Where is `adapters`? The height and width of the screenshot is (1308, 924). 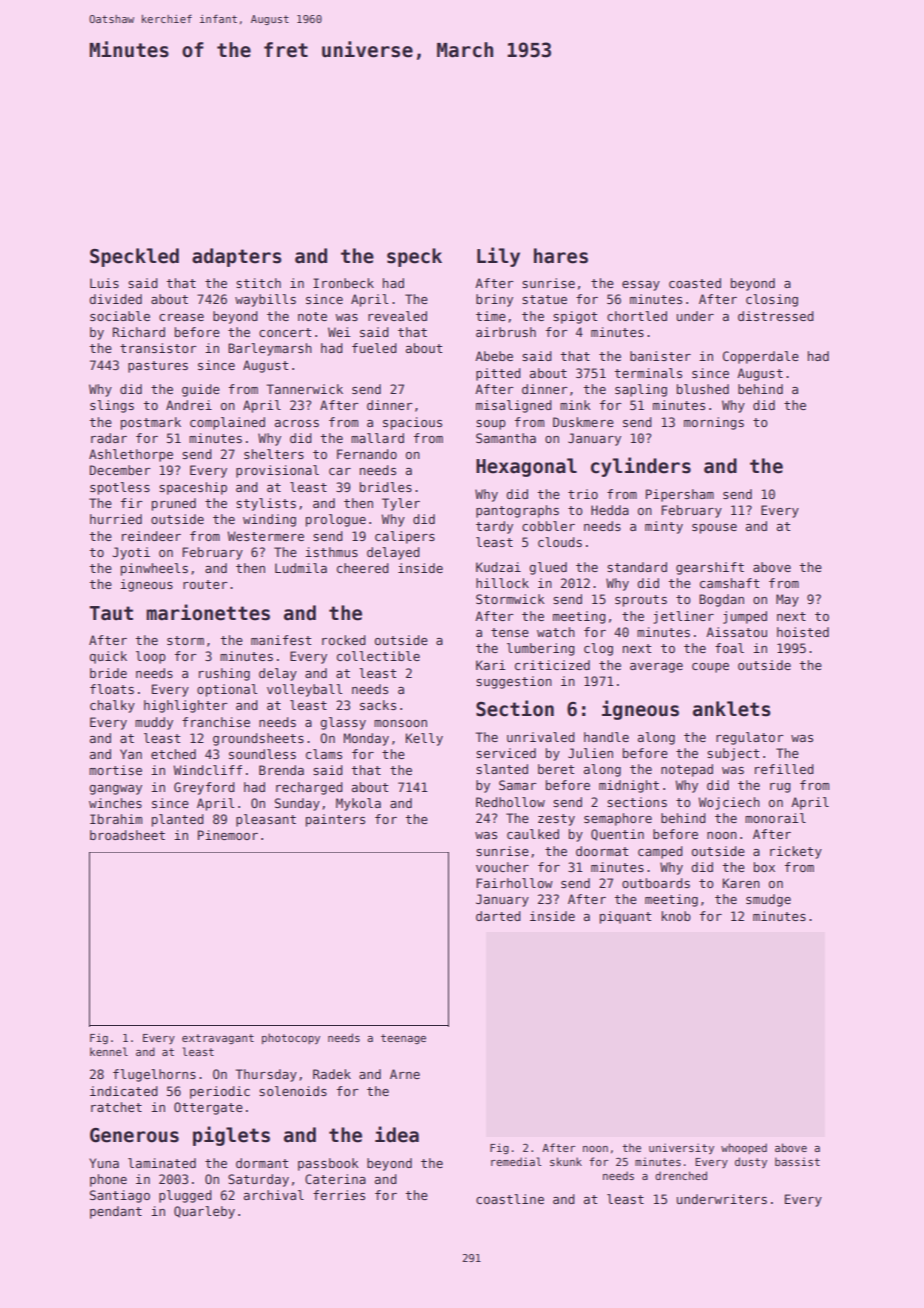 adapters is located at coordinates (237, 257).
